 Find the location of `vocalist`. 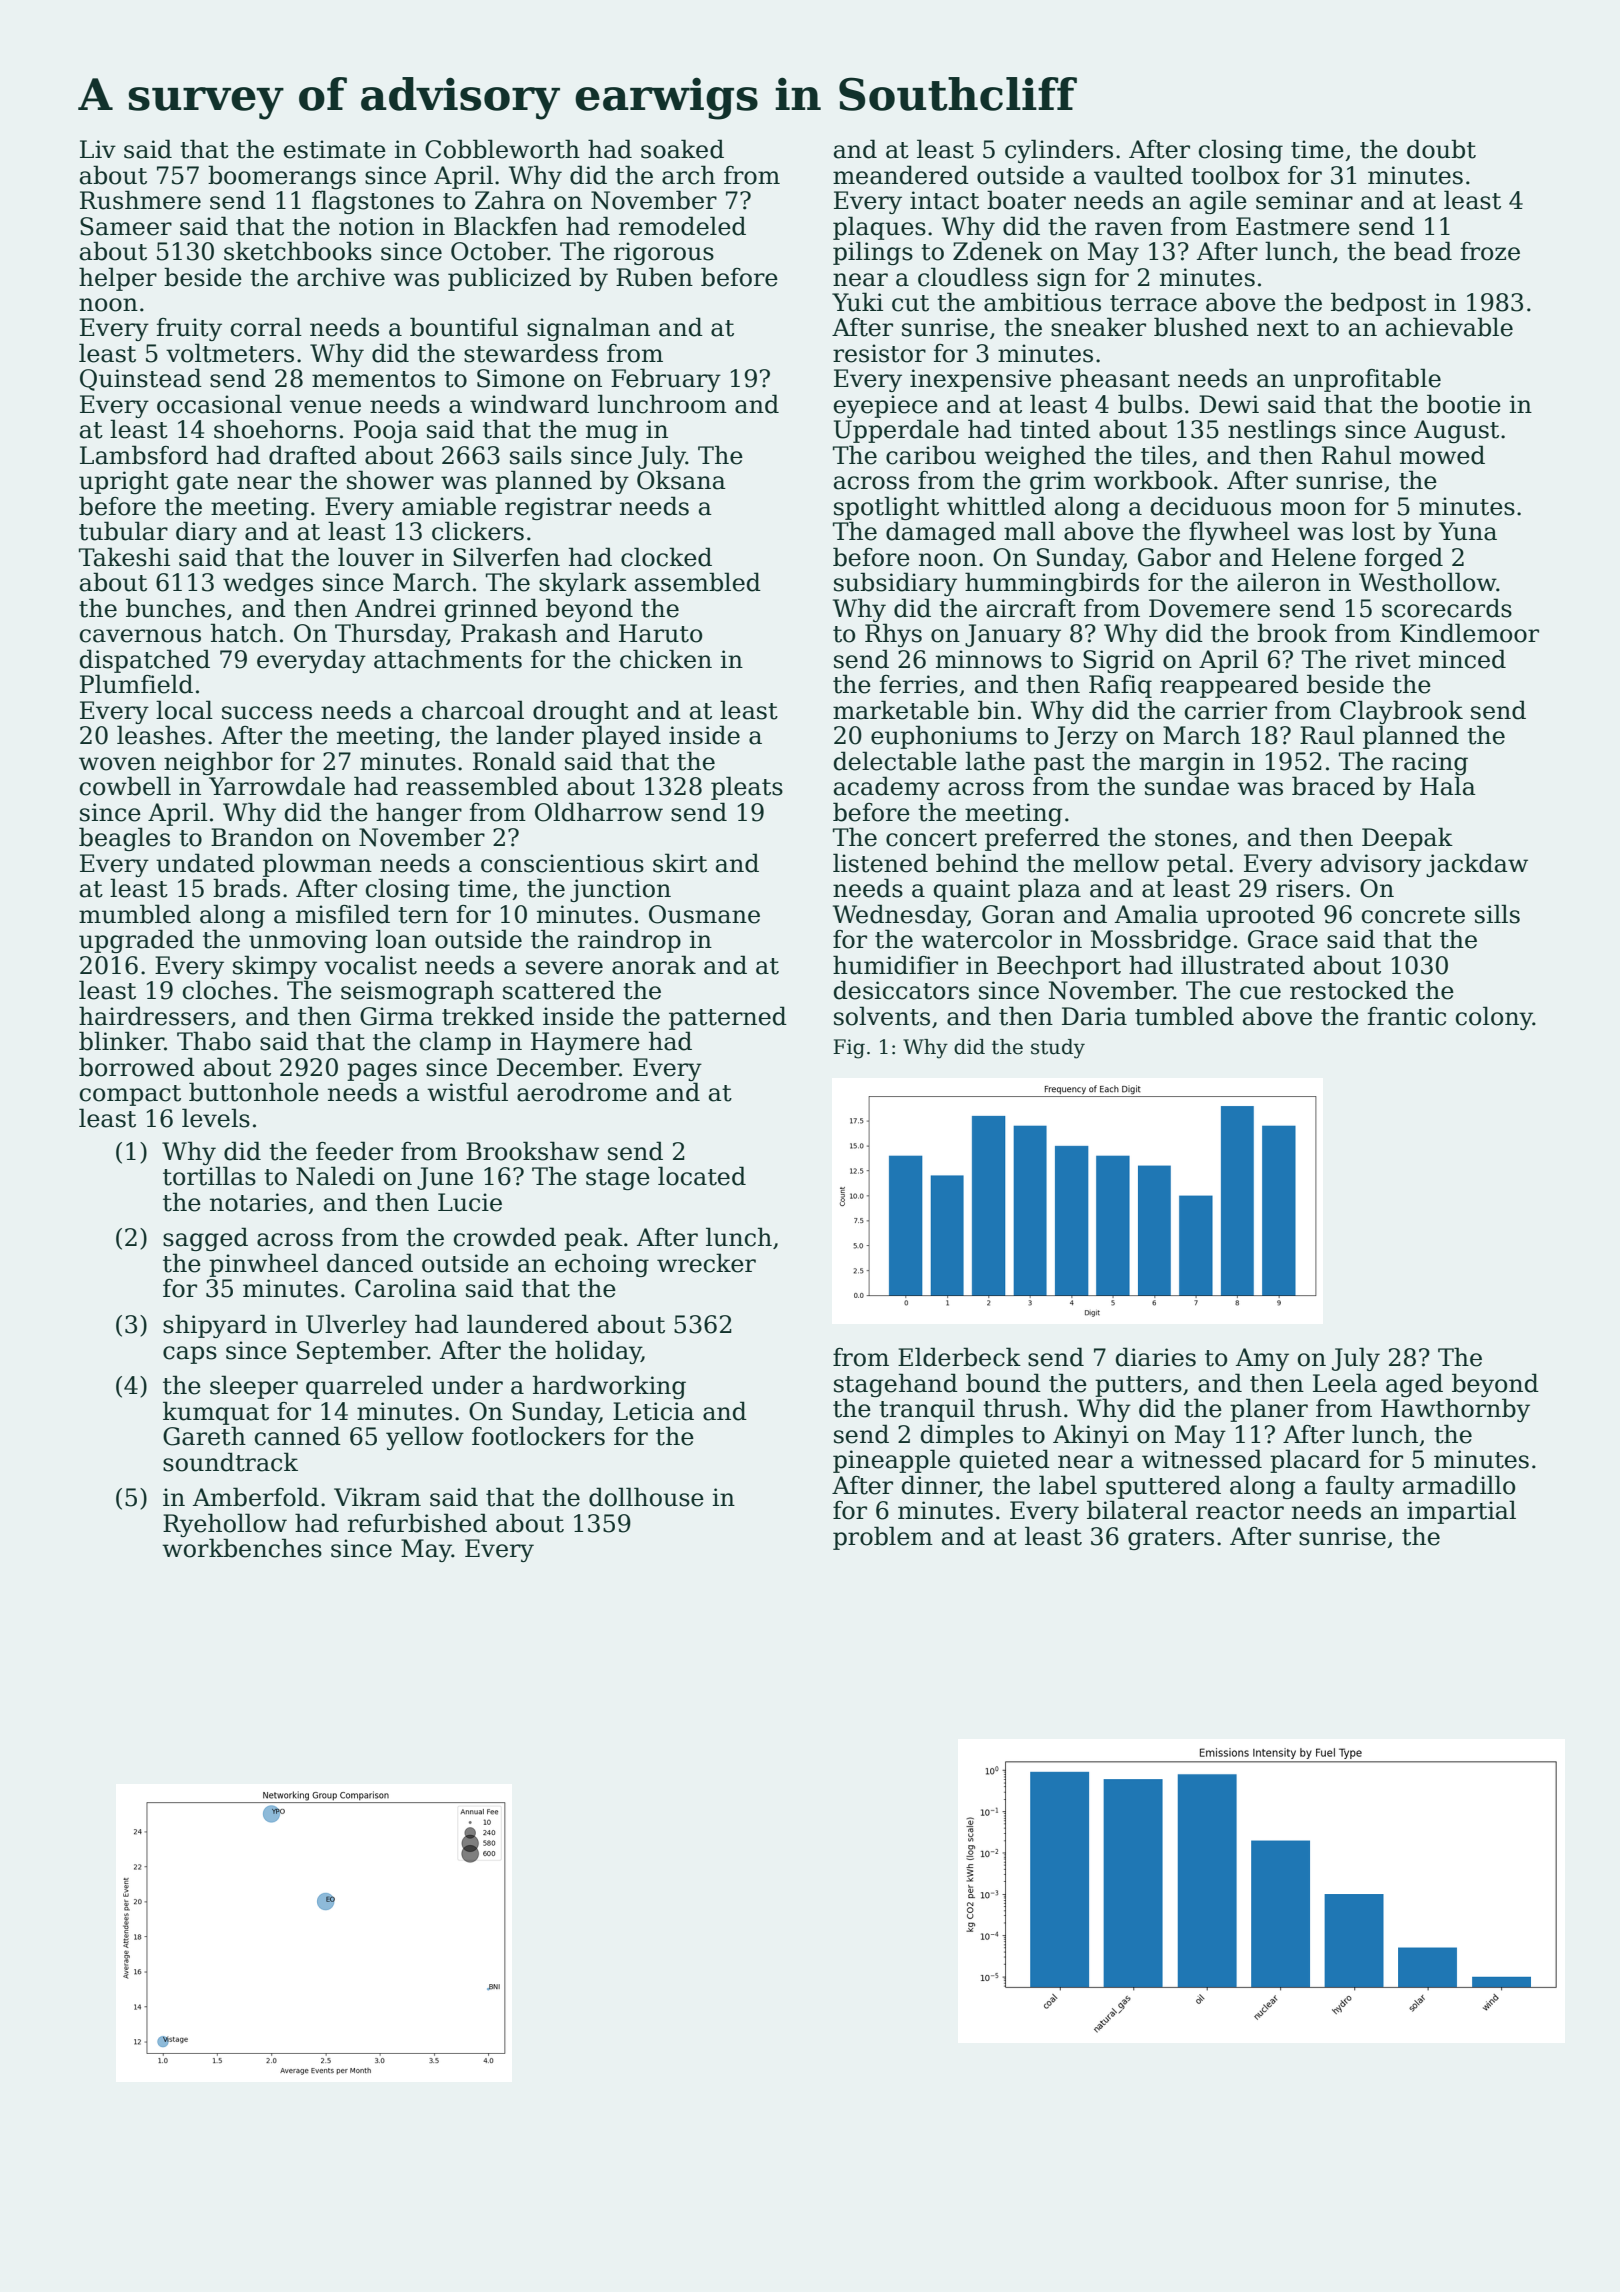

vocalist is located at coordinates (370, 965).
